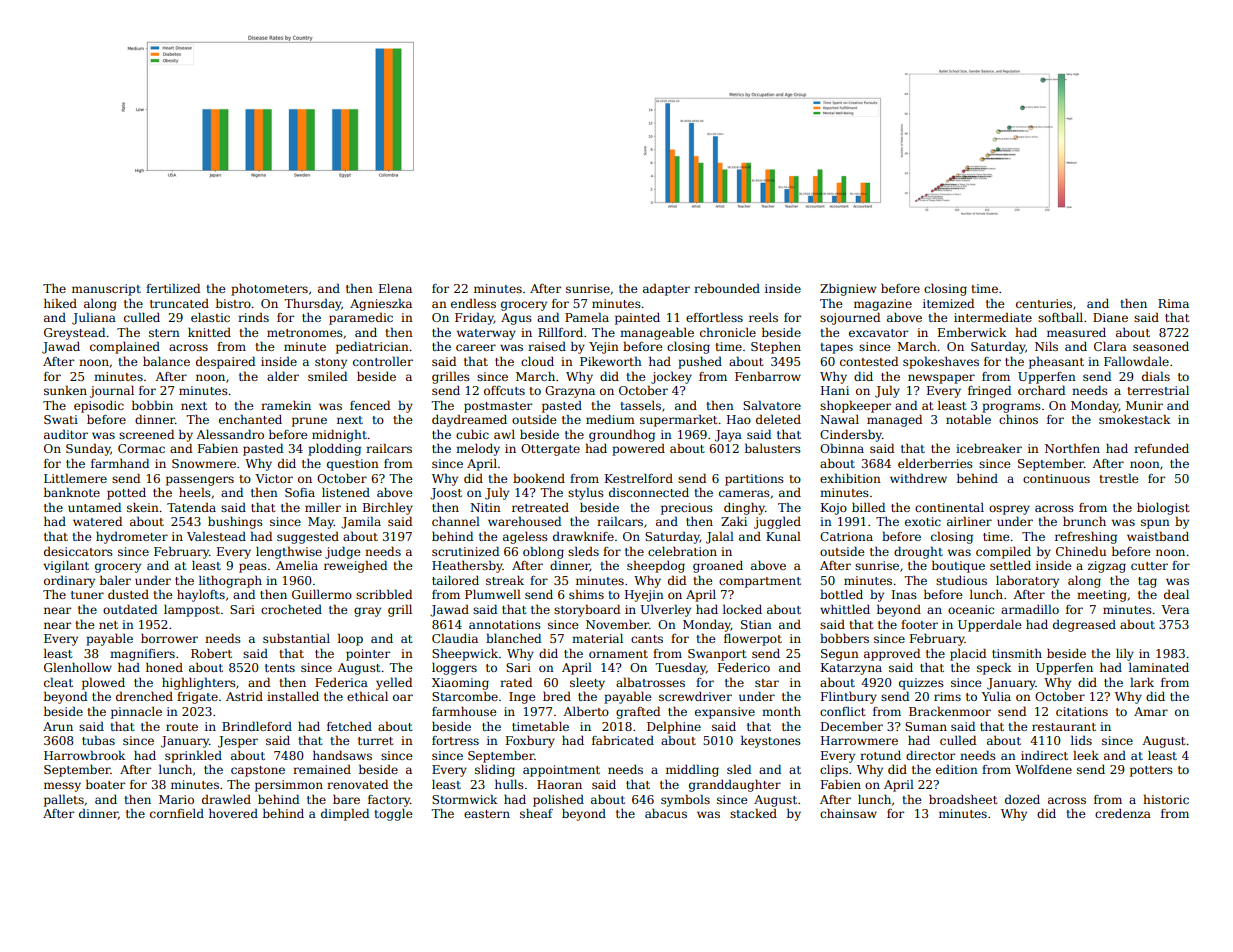 The height and width of the page is (952, 1233). Describe the element at coordinates (513, 638) in the page. I see `blanched` at that location.
